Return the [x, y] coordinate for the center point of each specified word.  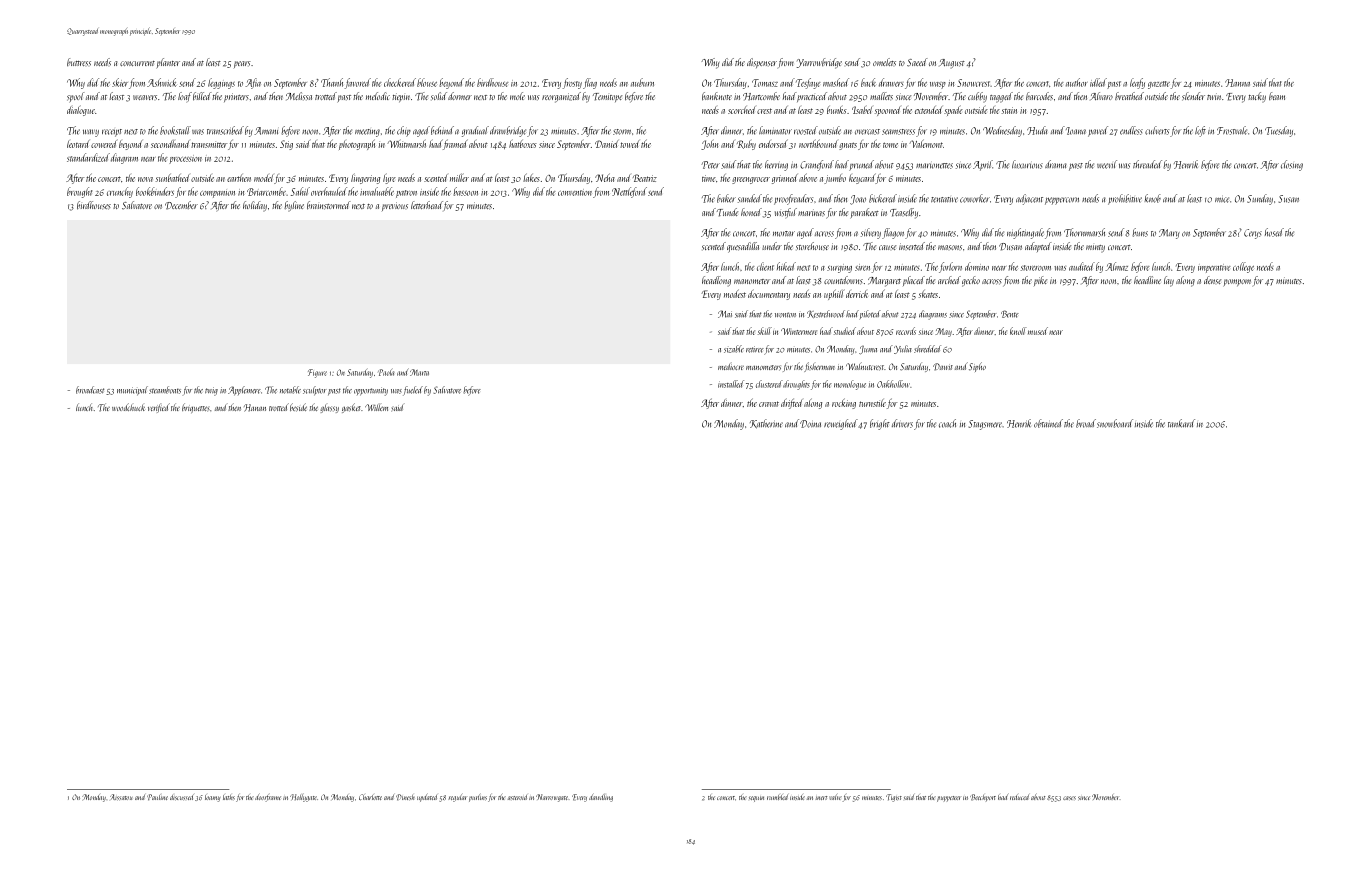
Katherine [766, 424]
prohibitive [1125, 199]
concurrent [137, 63]
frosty [572, 83]
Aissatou [121, 797]
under [772, 246]
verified [159, 408]
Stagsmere [986, 425]
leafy [1137, 83]
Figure [317, 373]
